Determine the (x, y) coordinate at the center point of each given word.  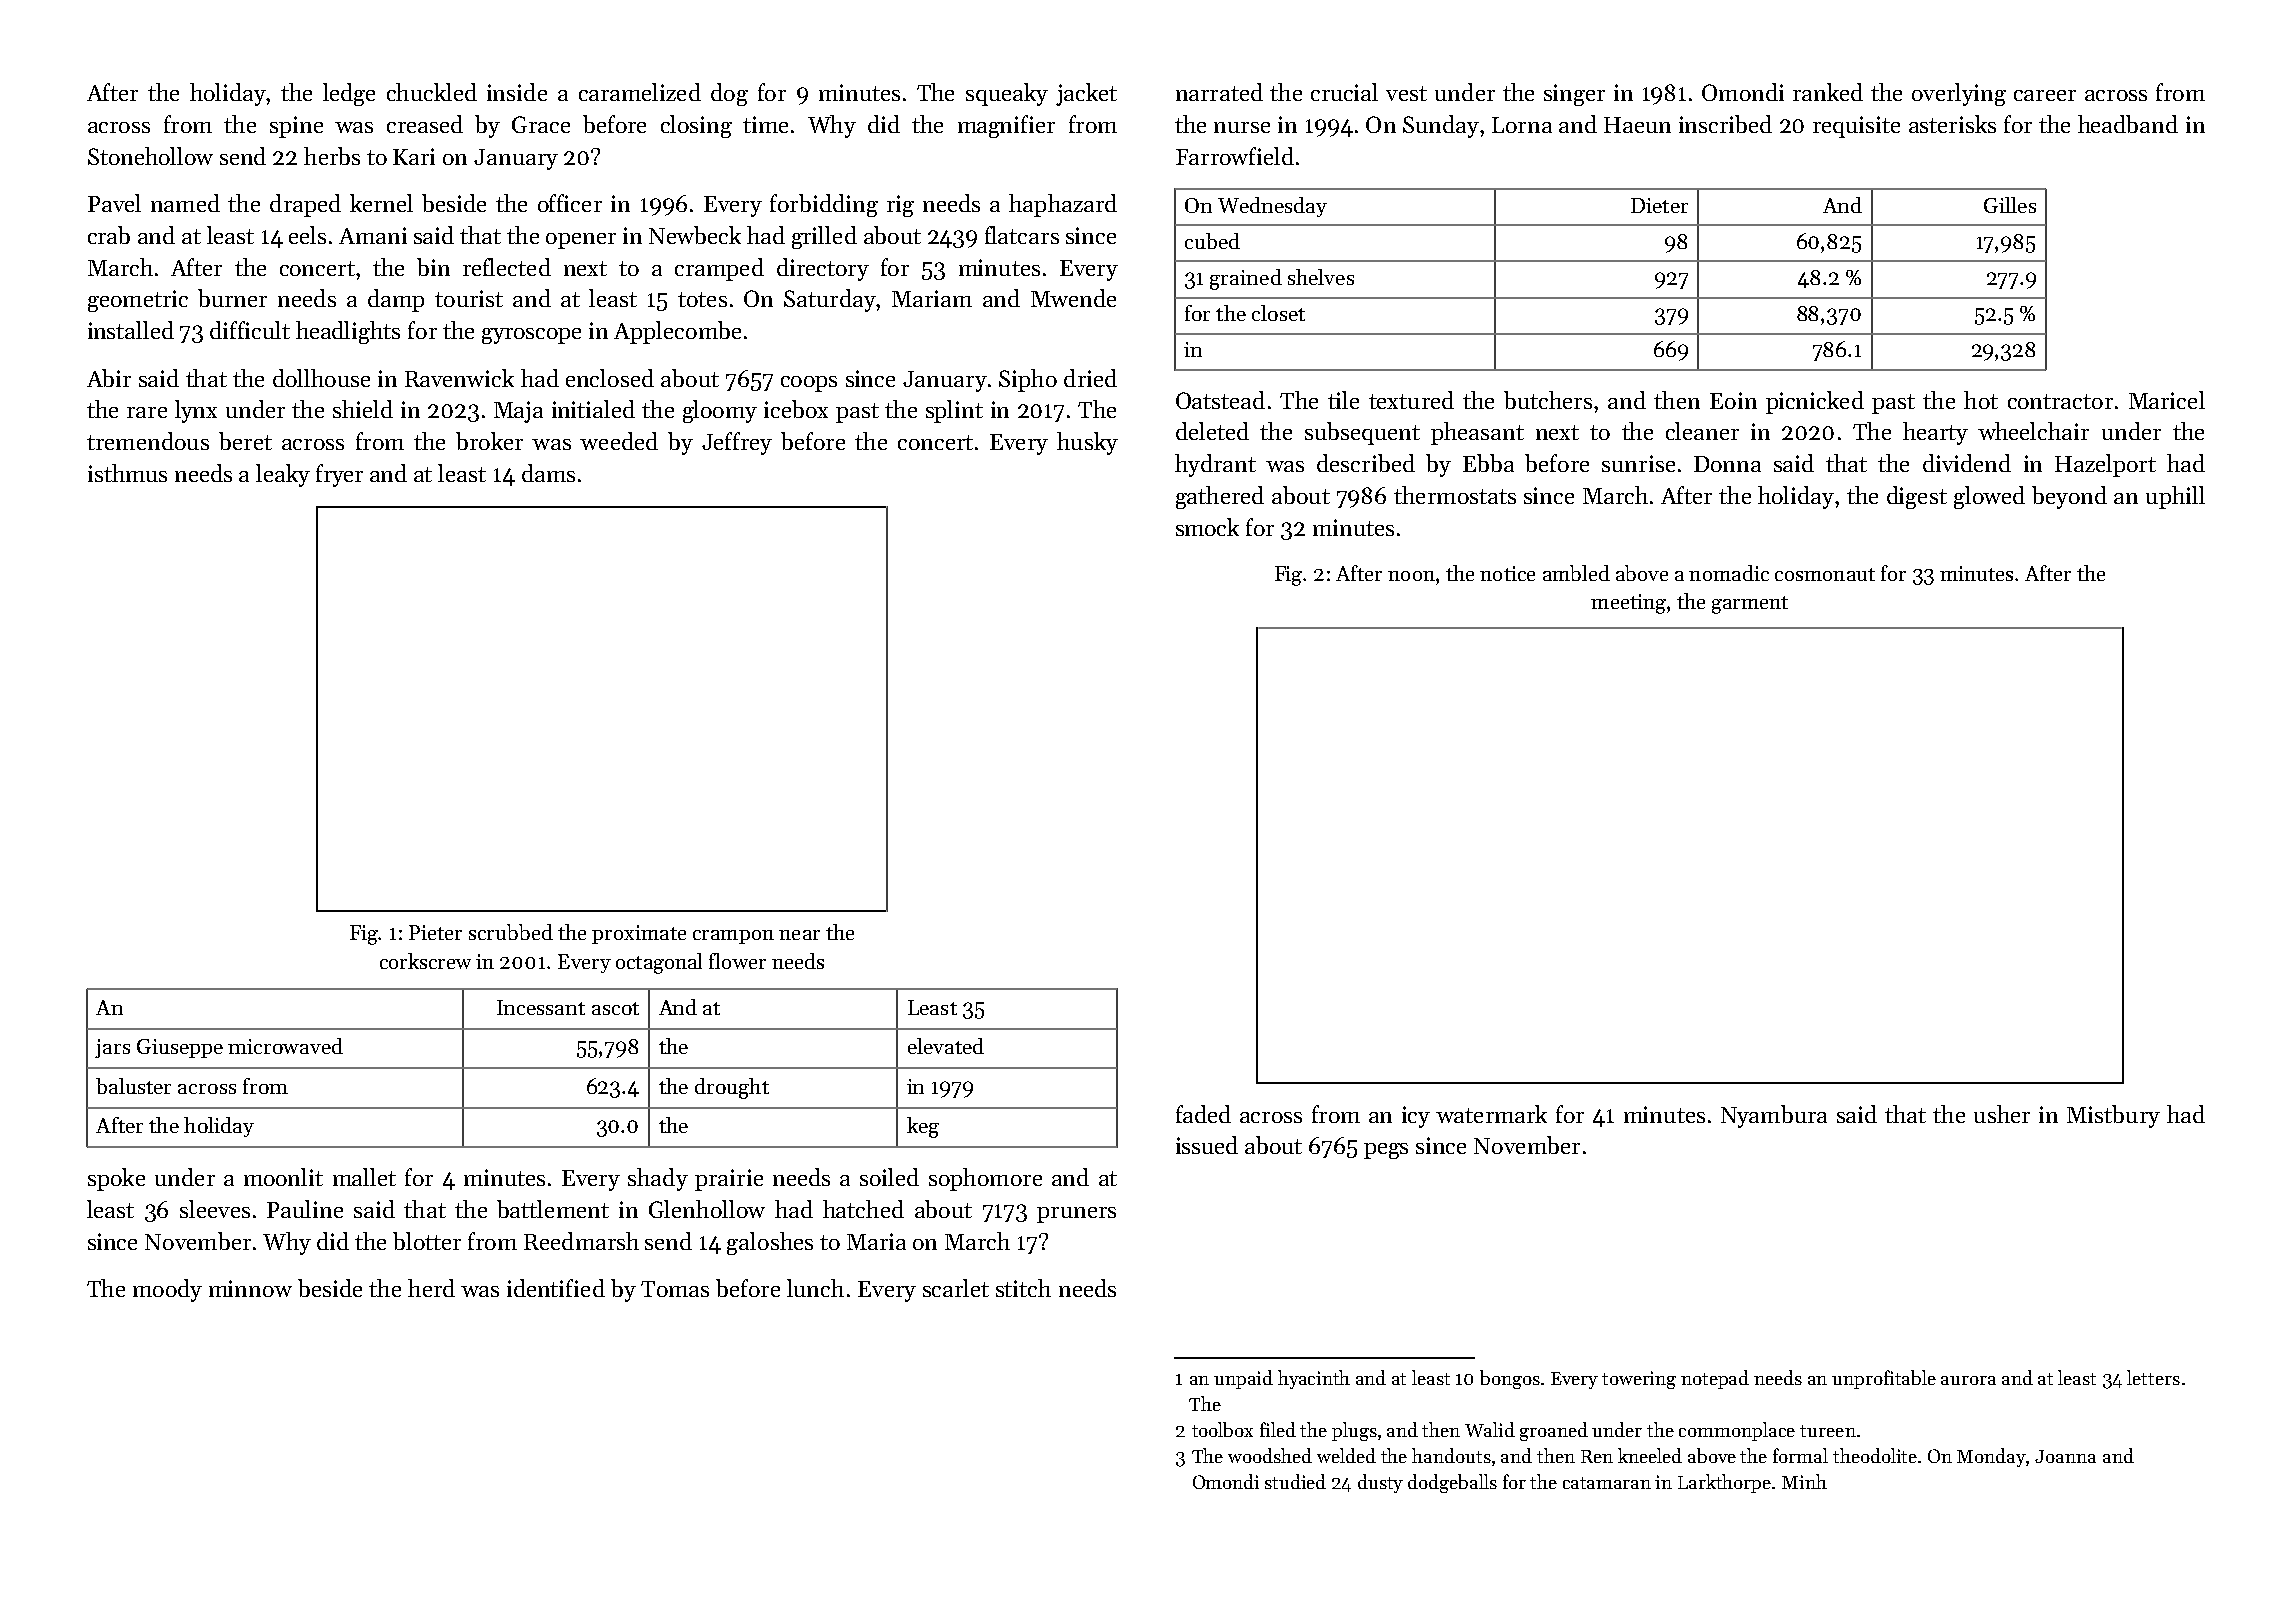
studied (1295, 1481)
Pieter (435, 932)
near (799, 935)
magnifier (1006, 126)
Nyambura (1774, 1116)
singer (1574, 95)
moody (167, 1290)
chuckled (432, 92)
